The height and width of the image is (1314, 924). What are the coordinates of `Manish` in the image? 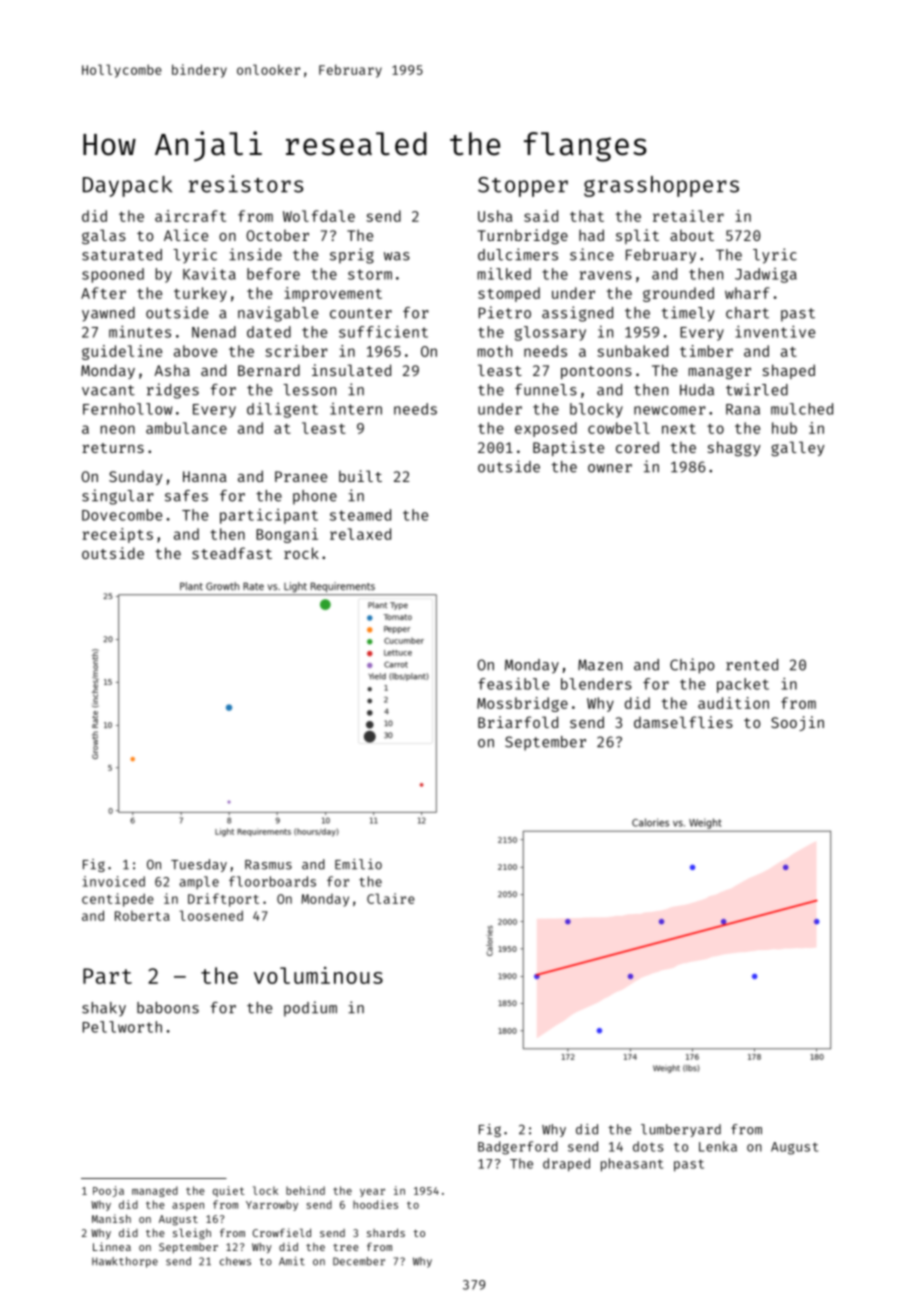 It's located at (111, 1218).
